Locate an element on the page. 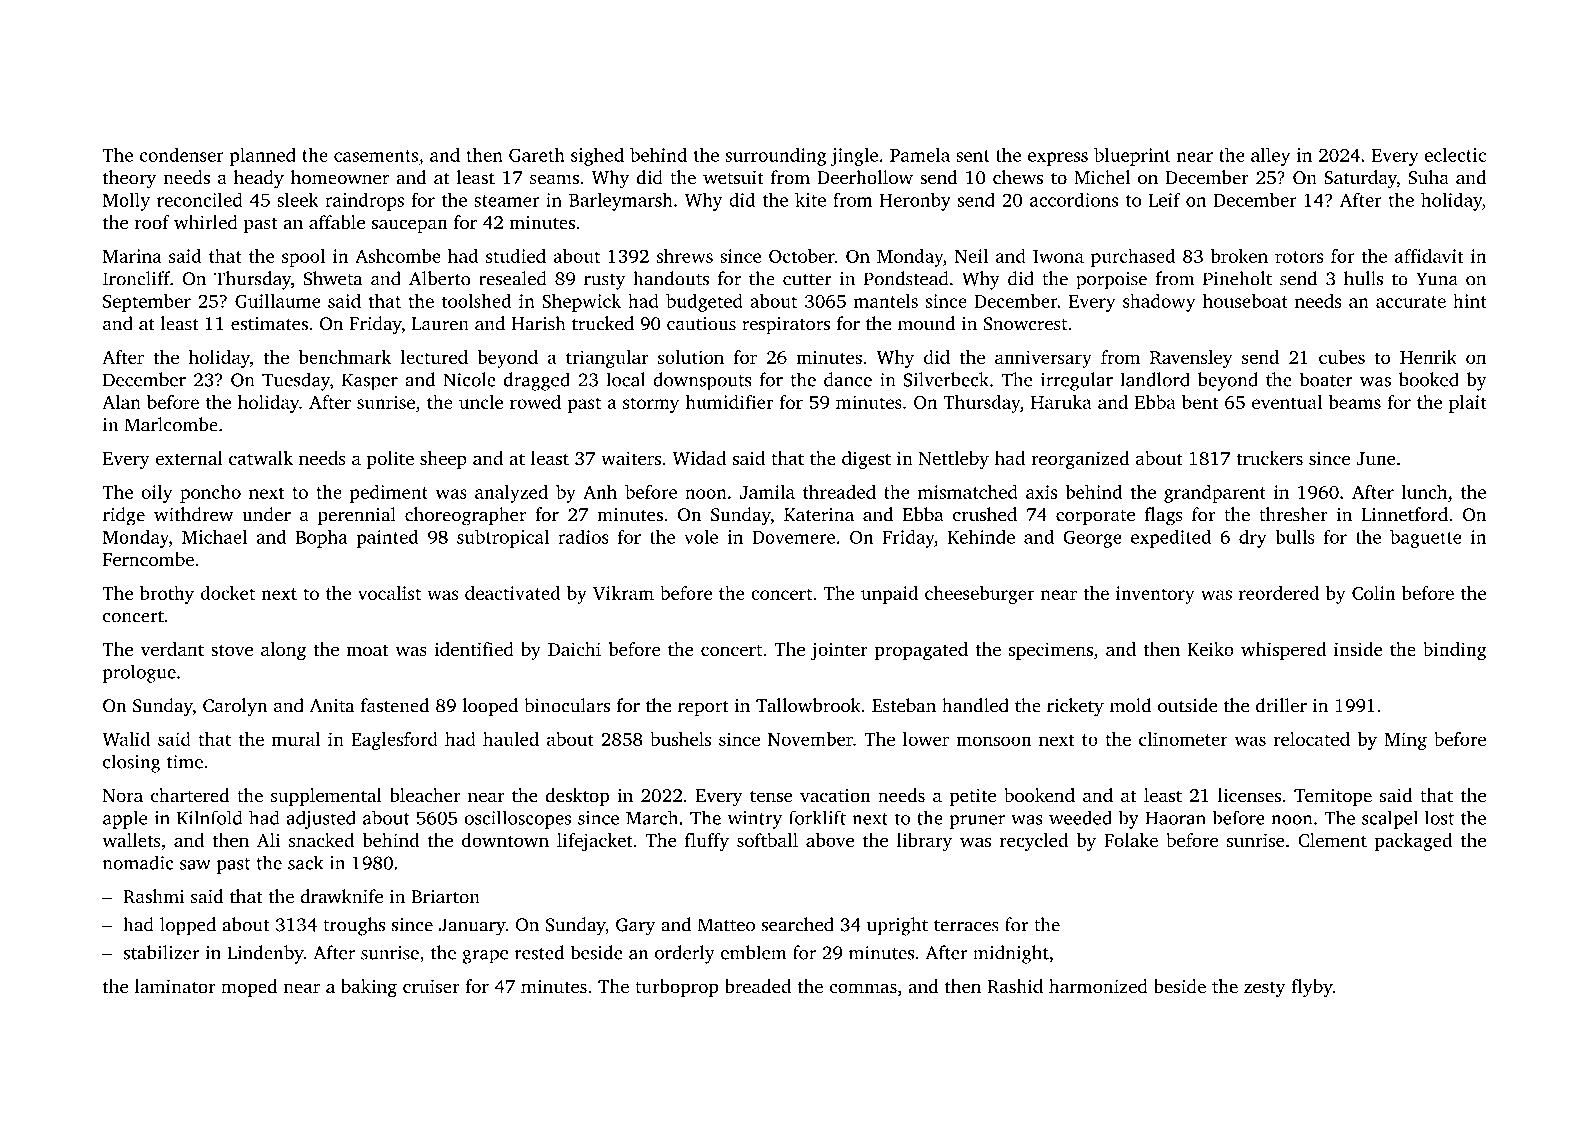  deactivated is located at coordinates (513, 593).
